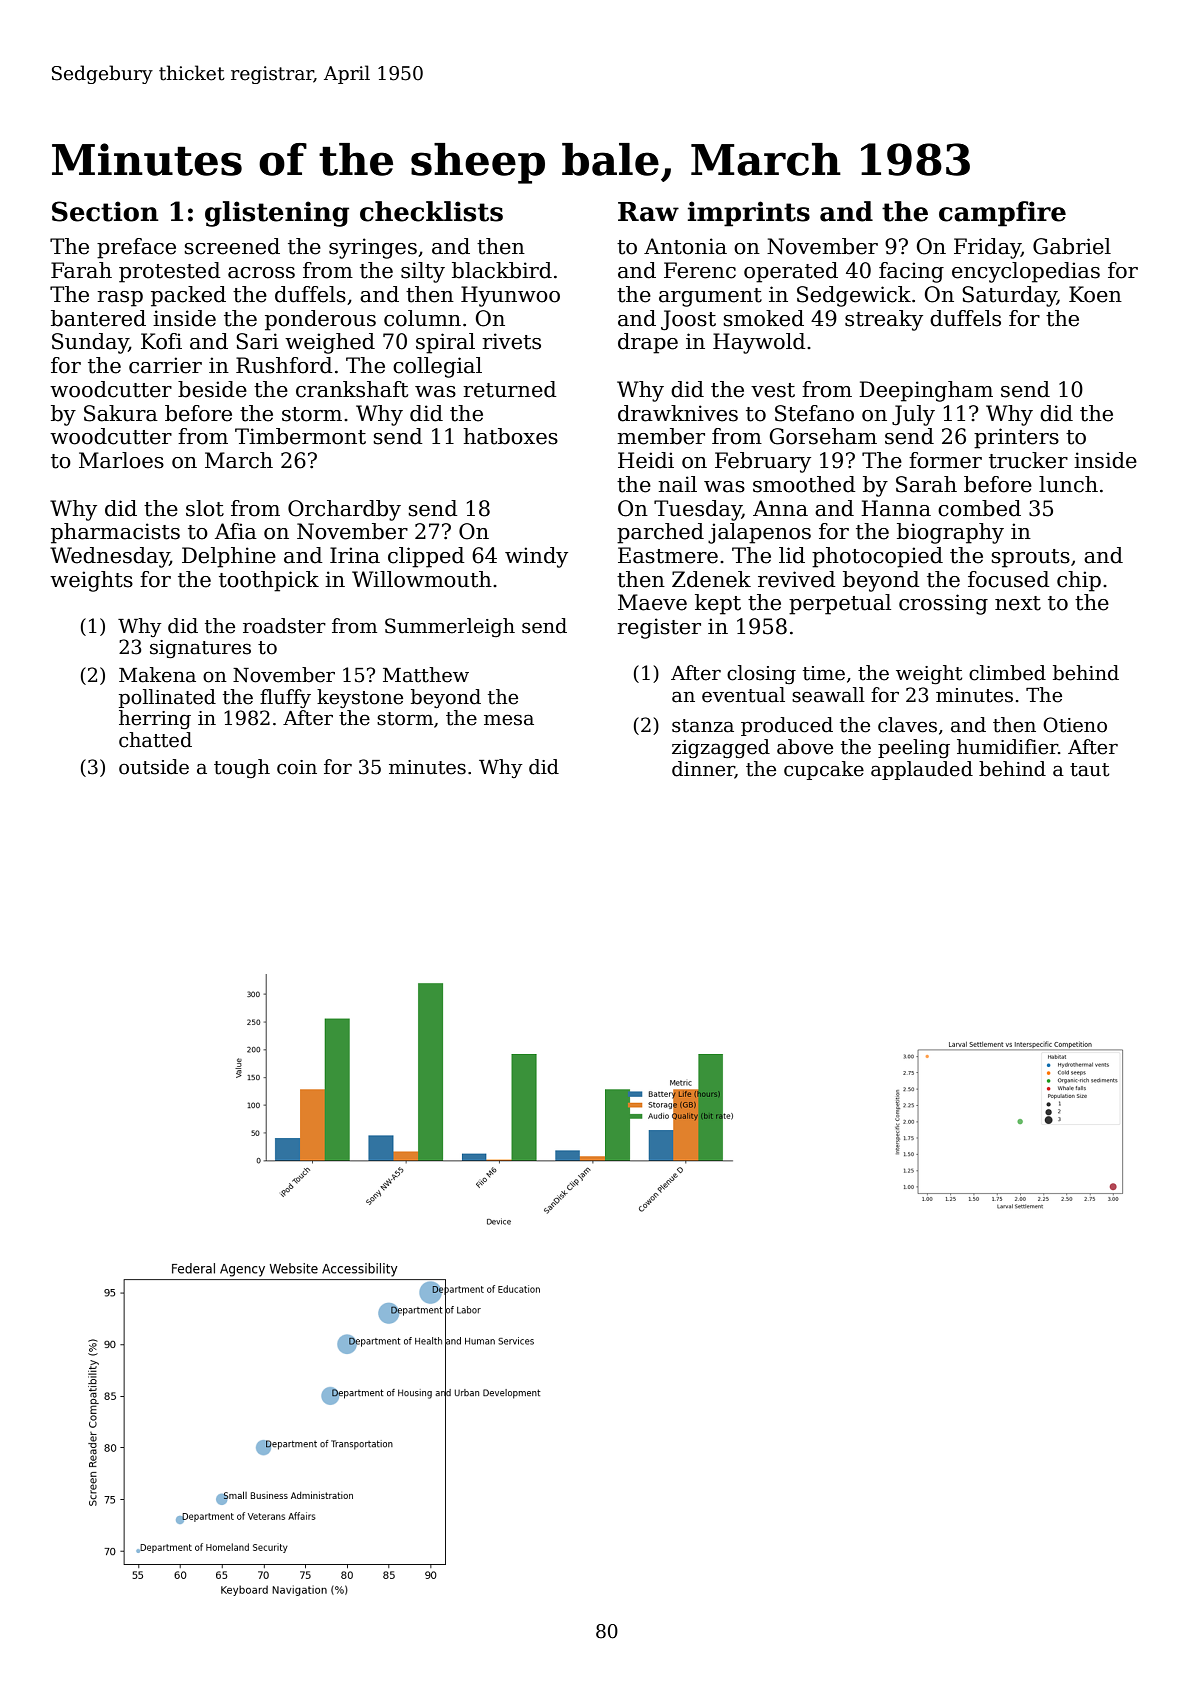  What do you see at coordinates (646, 460) in the screenshot?
I see `Heidi` at bounding box center [646, 460].
